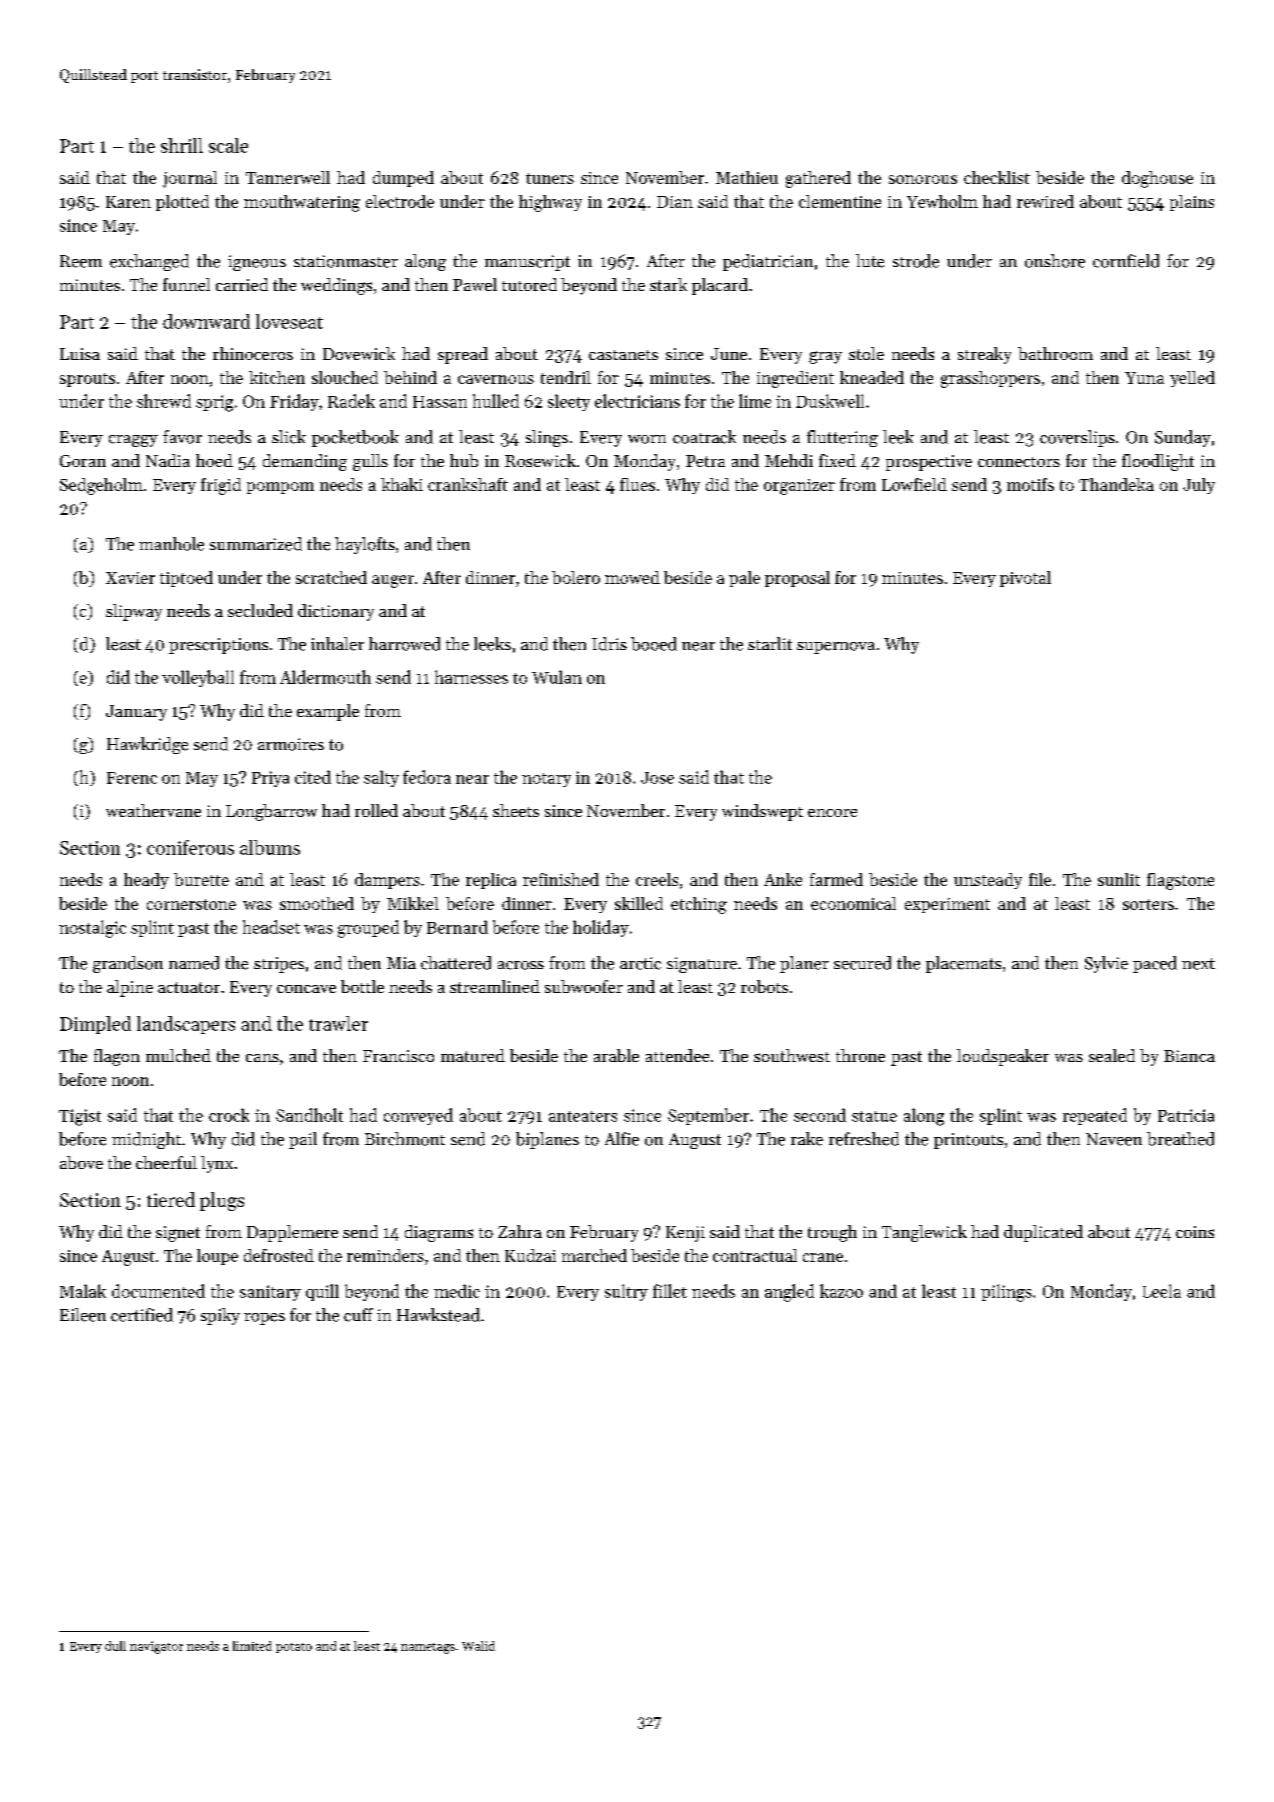 Image resolution: width=1274 pixels, height=1802 pixels. I want to click on file, so click(1040, 879).
